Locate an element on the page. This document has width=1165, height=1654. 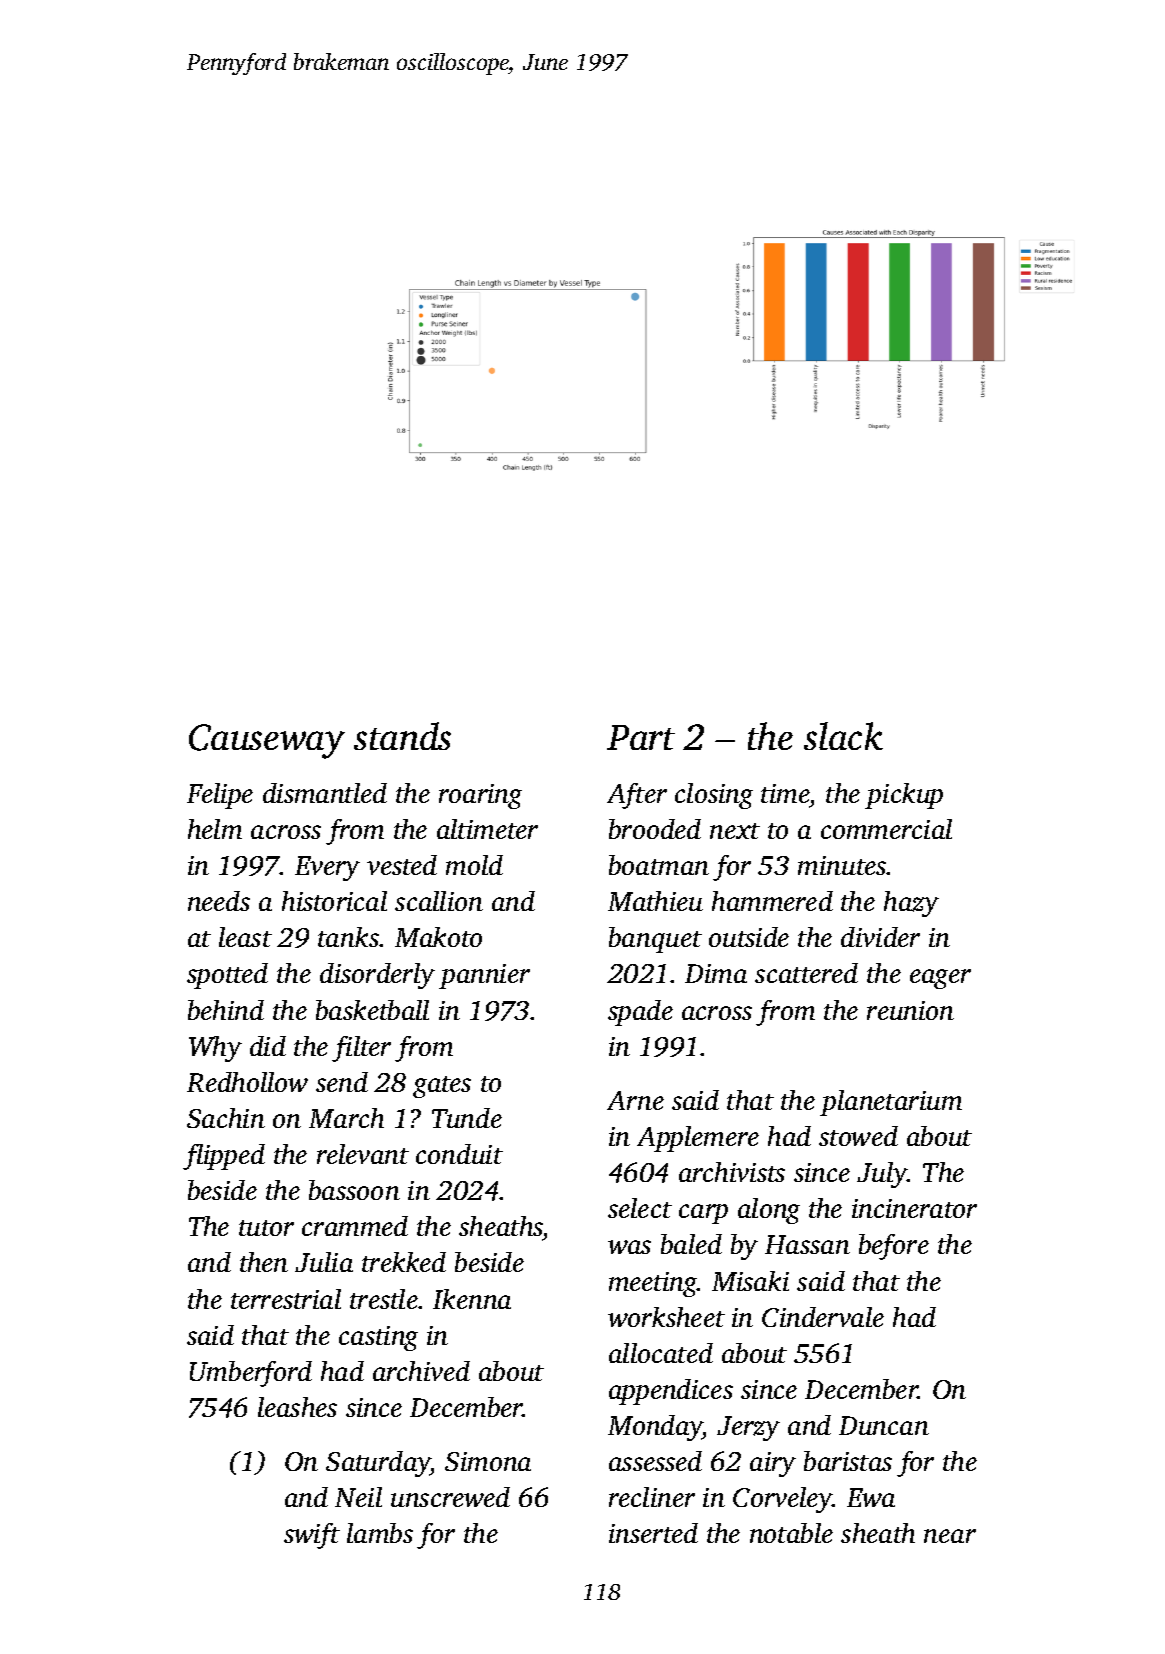
near is located at coordinates (950, 1536).
